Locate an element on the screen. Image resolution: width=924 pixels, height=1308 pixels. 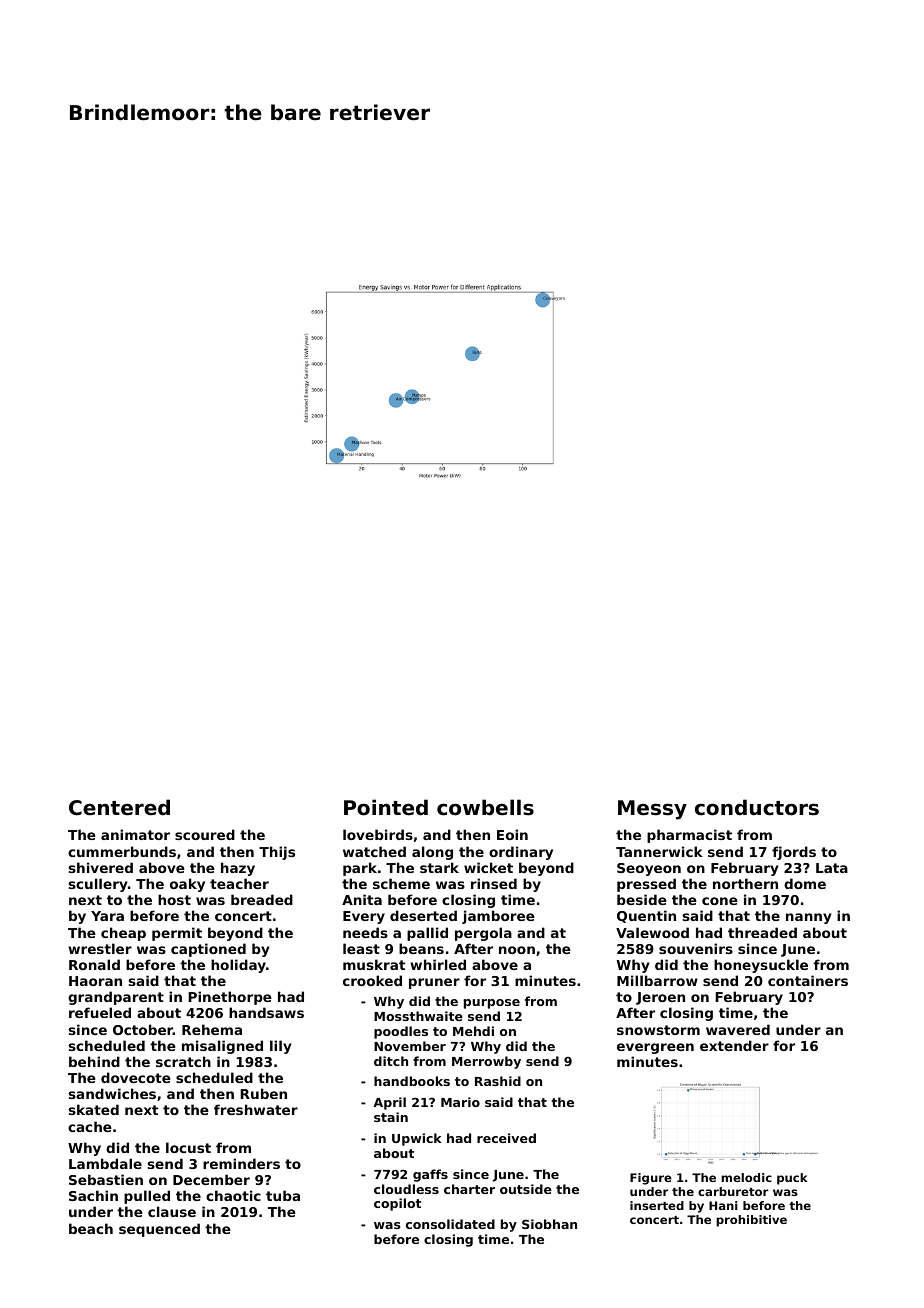
cowbells is located at coordinates (485, 807).
